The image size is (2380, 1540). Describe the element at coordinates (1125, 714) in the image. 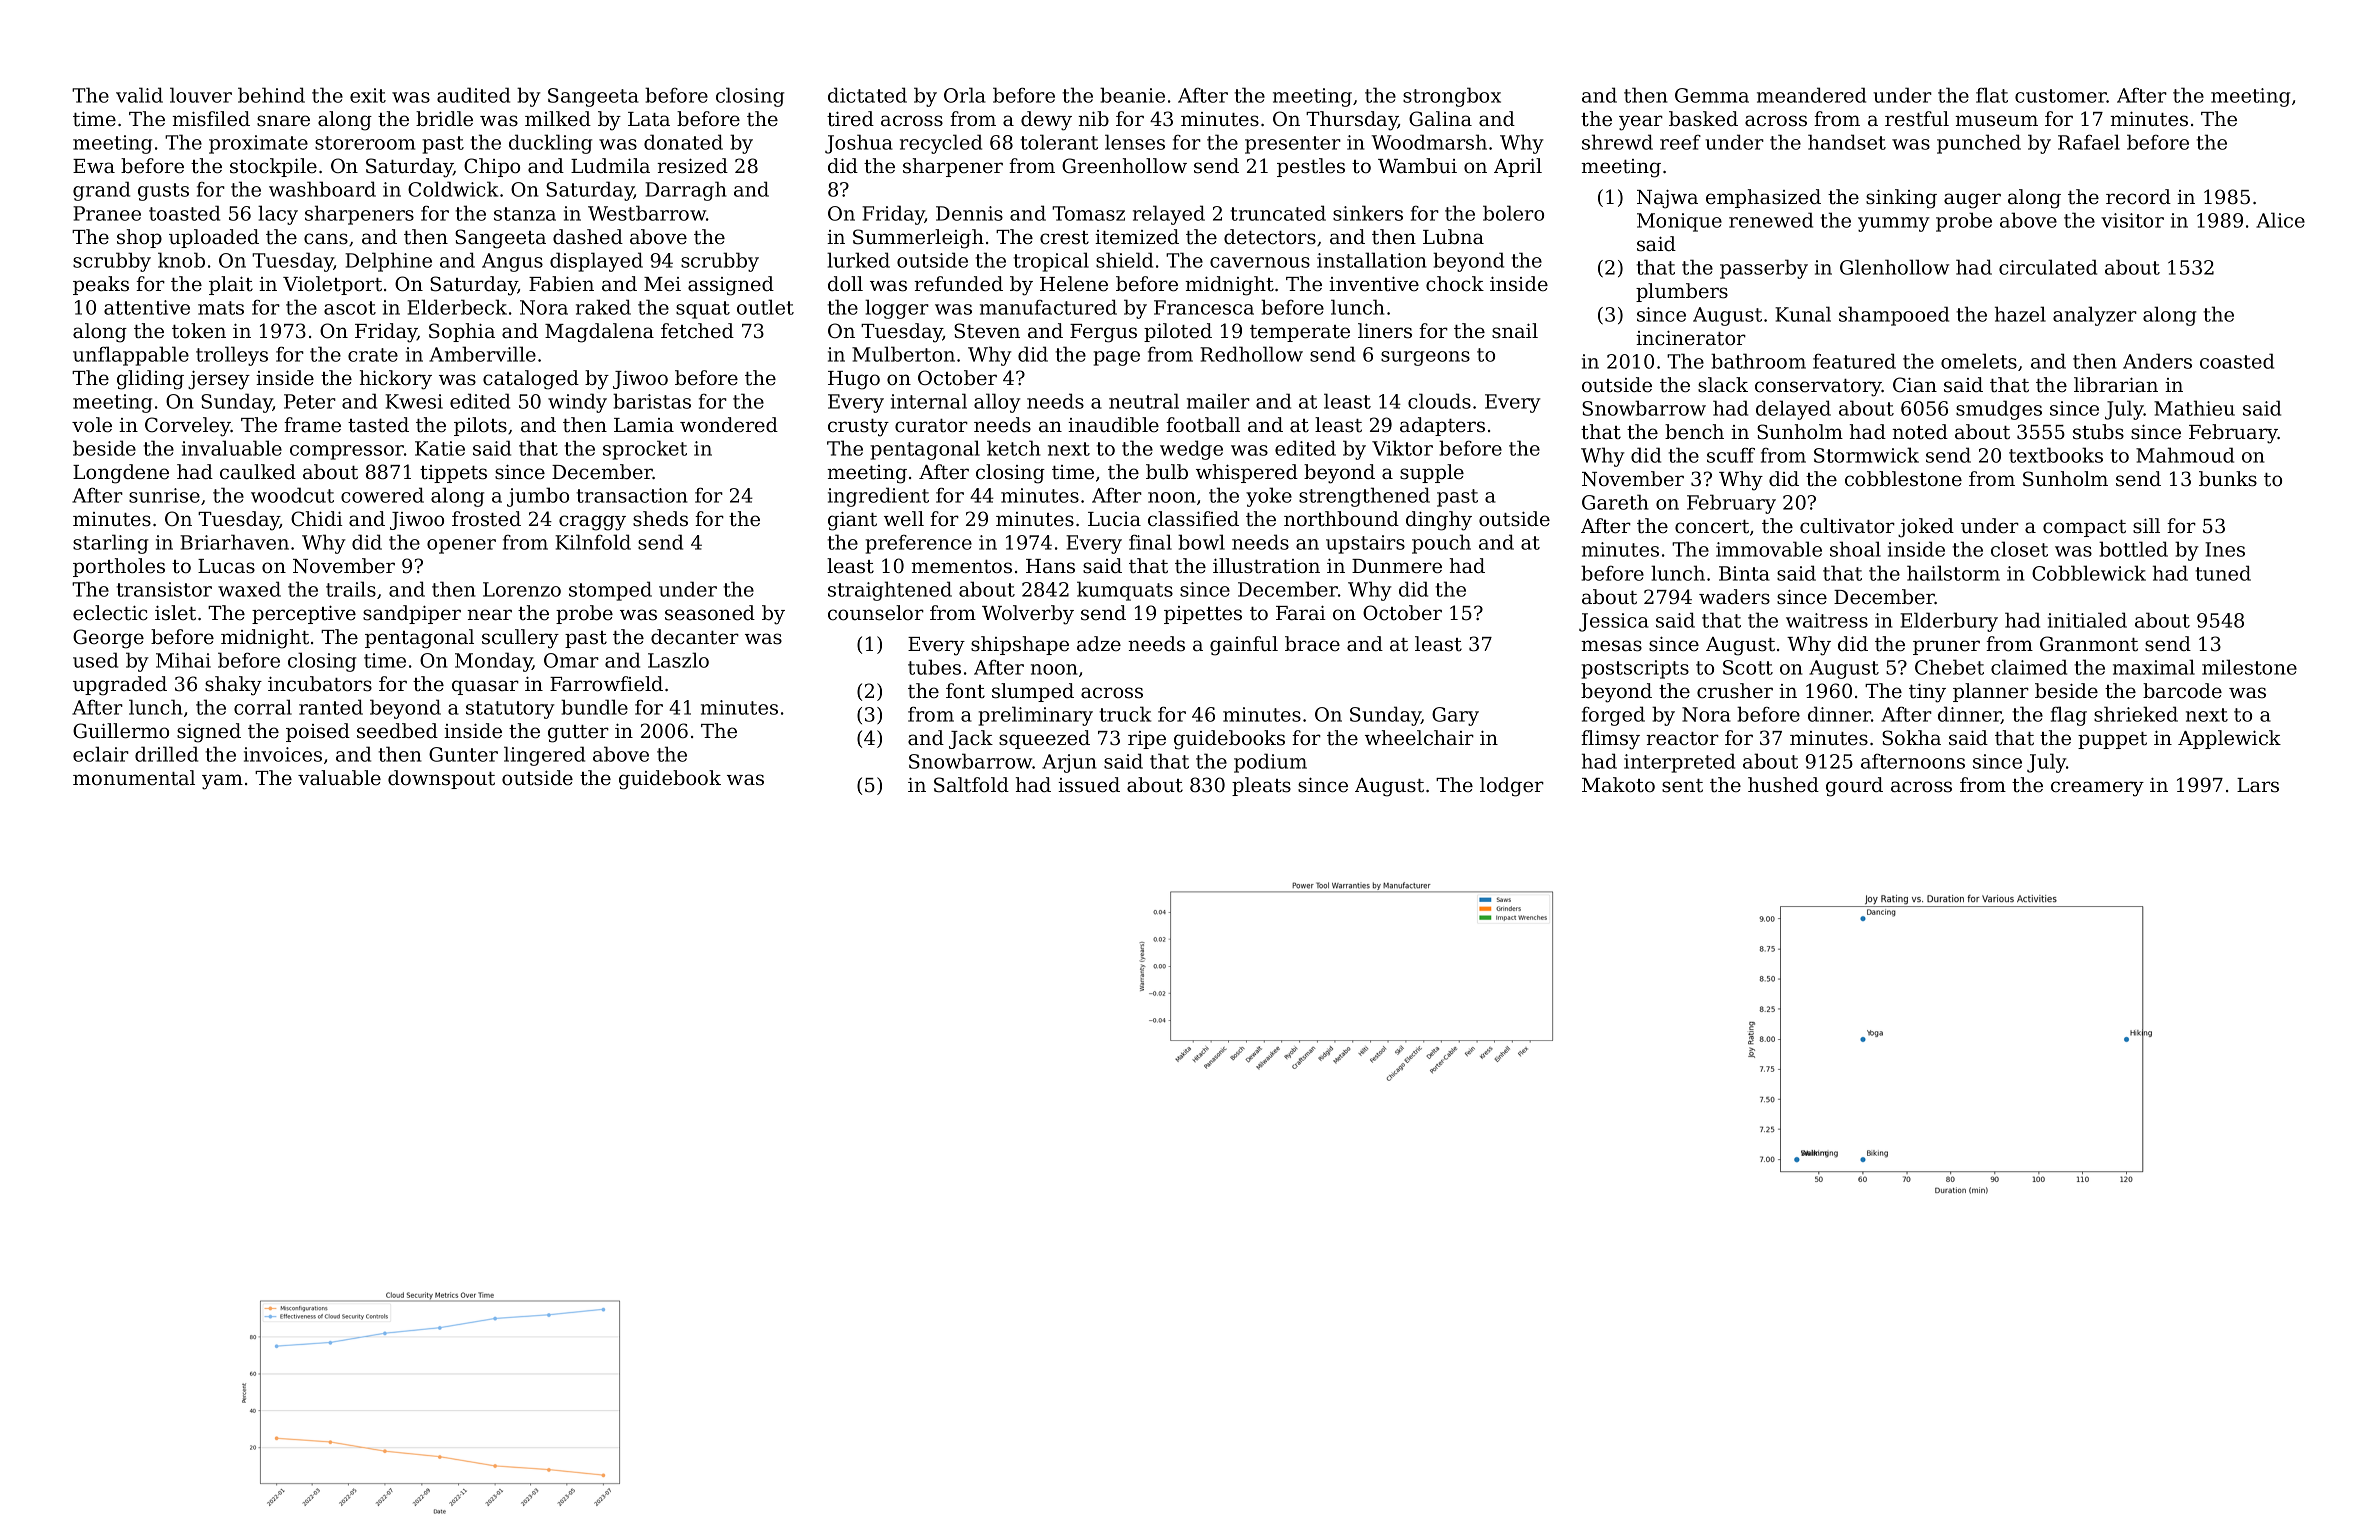

I see `truck` at that location.
